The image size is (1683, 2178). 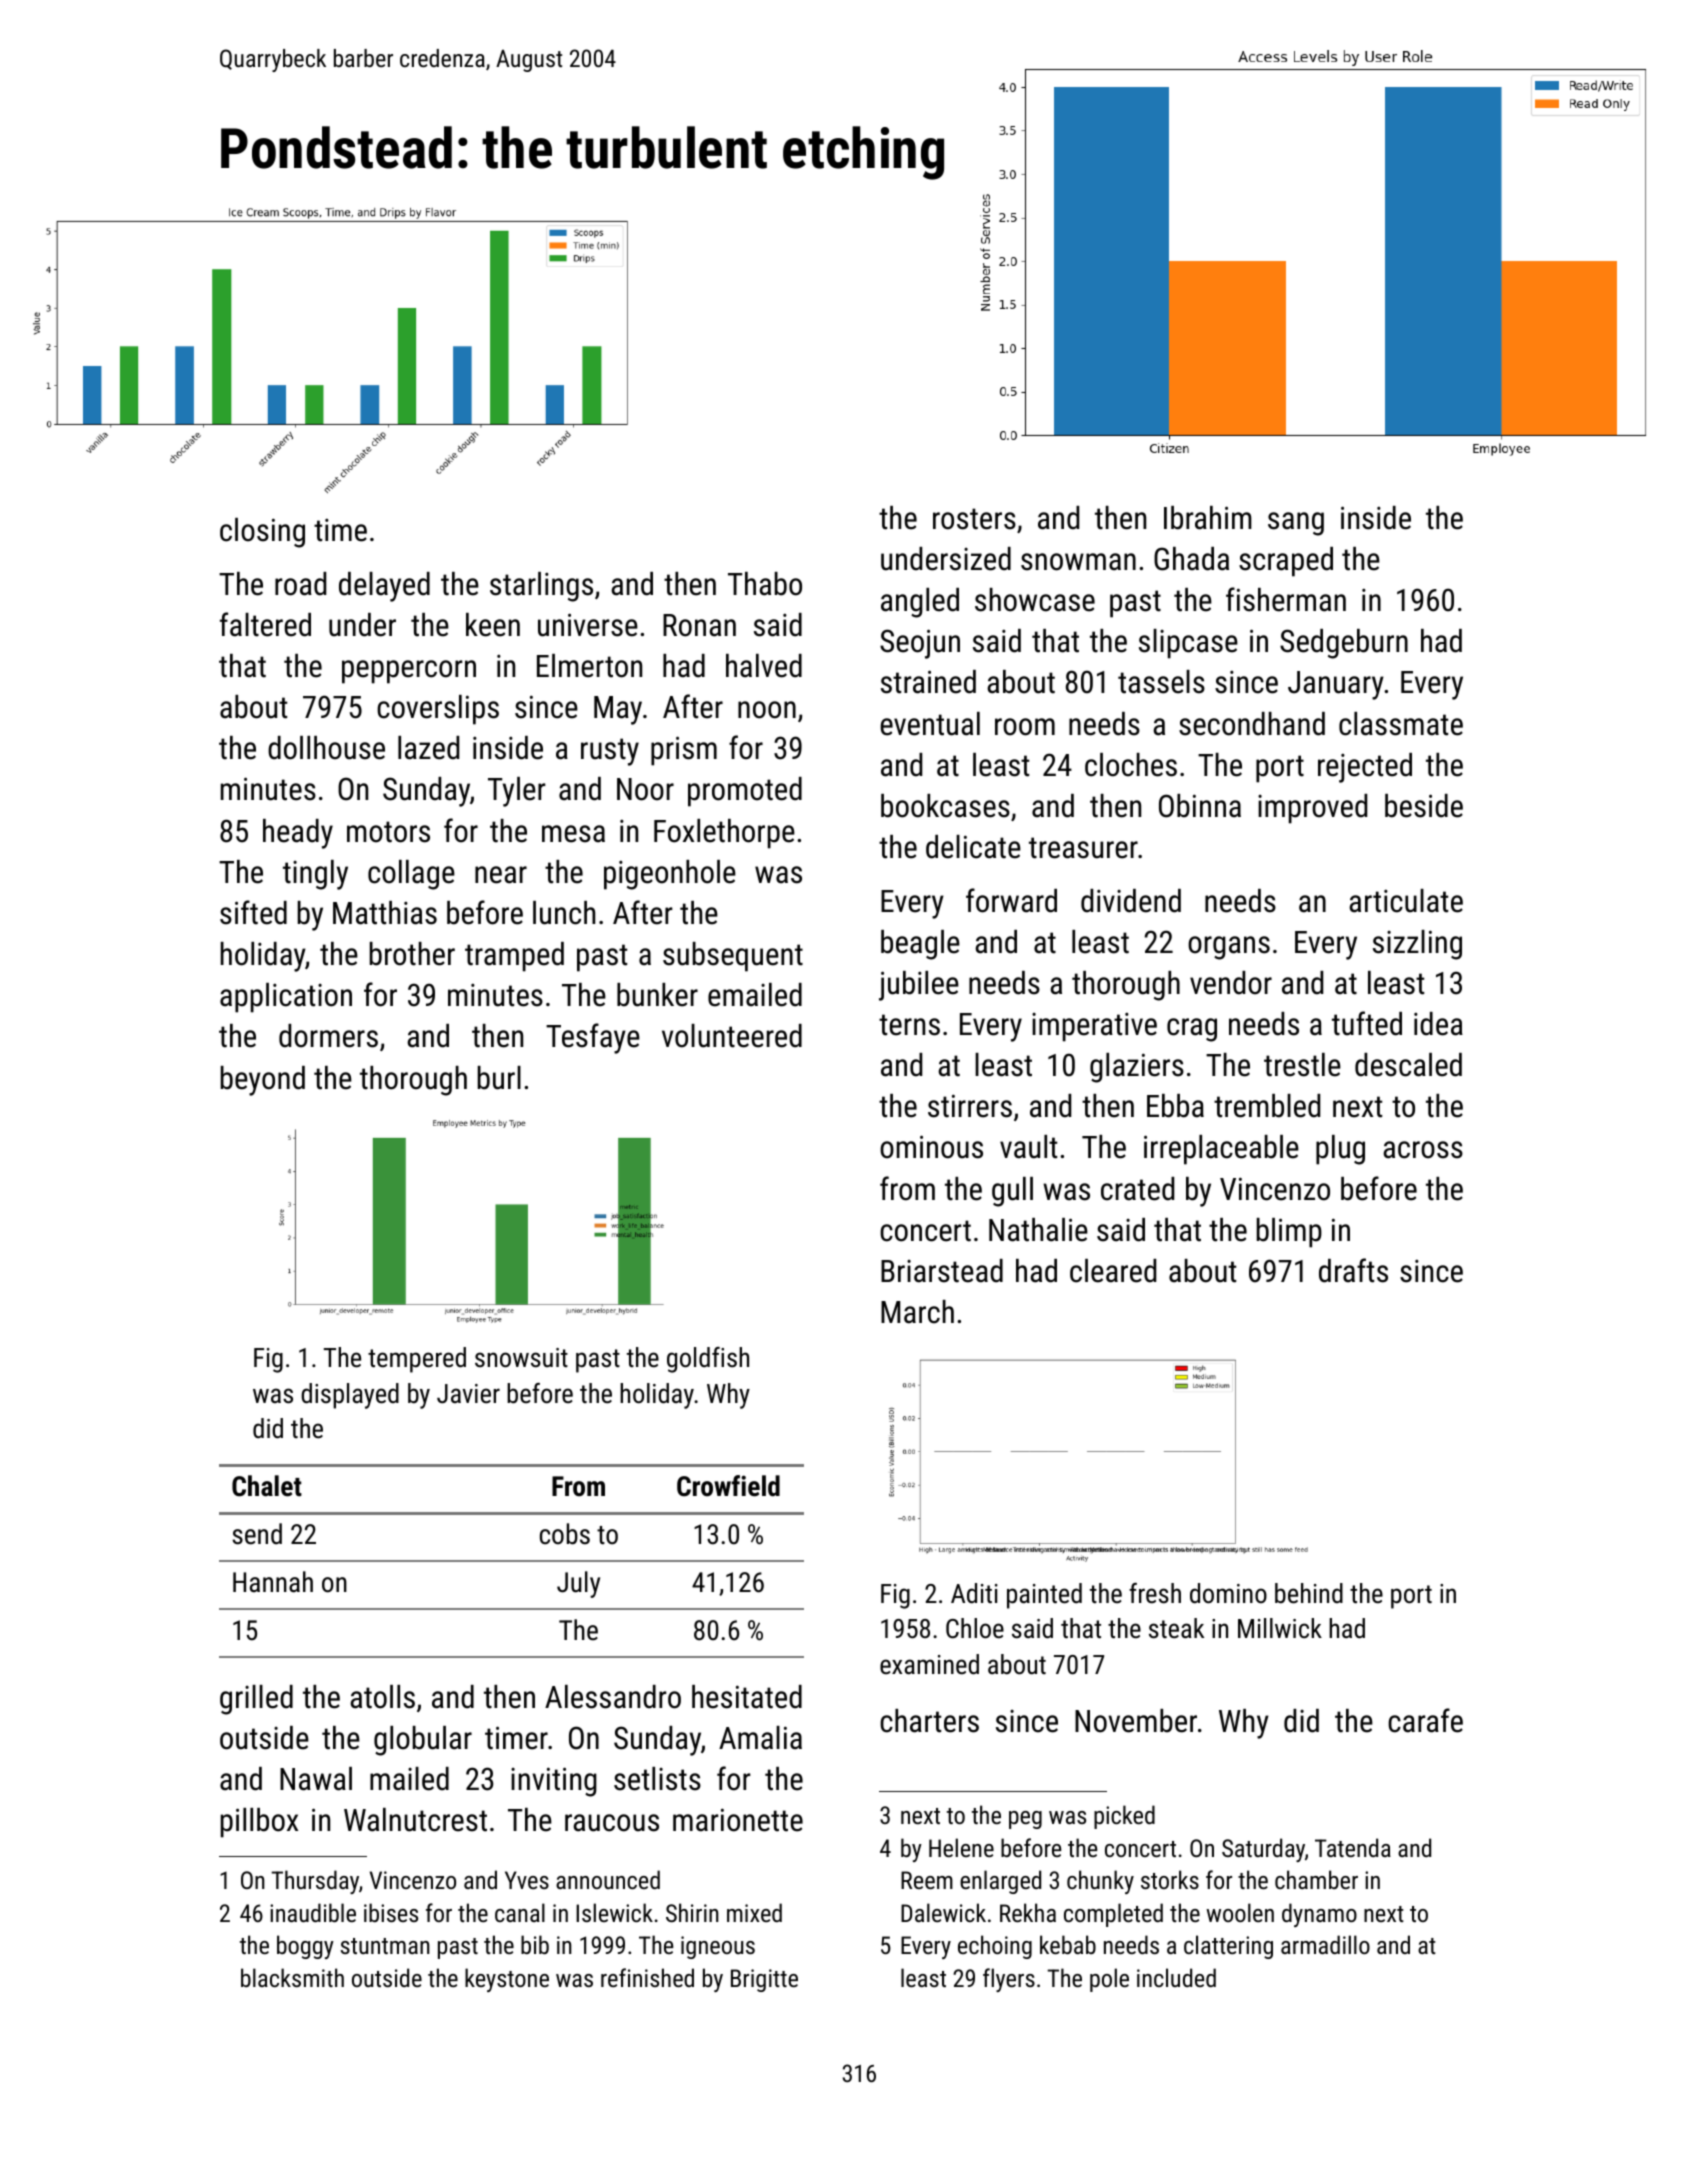 I want to click on tempered, so click(x=417, y=1360).
